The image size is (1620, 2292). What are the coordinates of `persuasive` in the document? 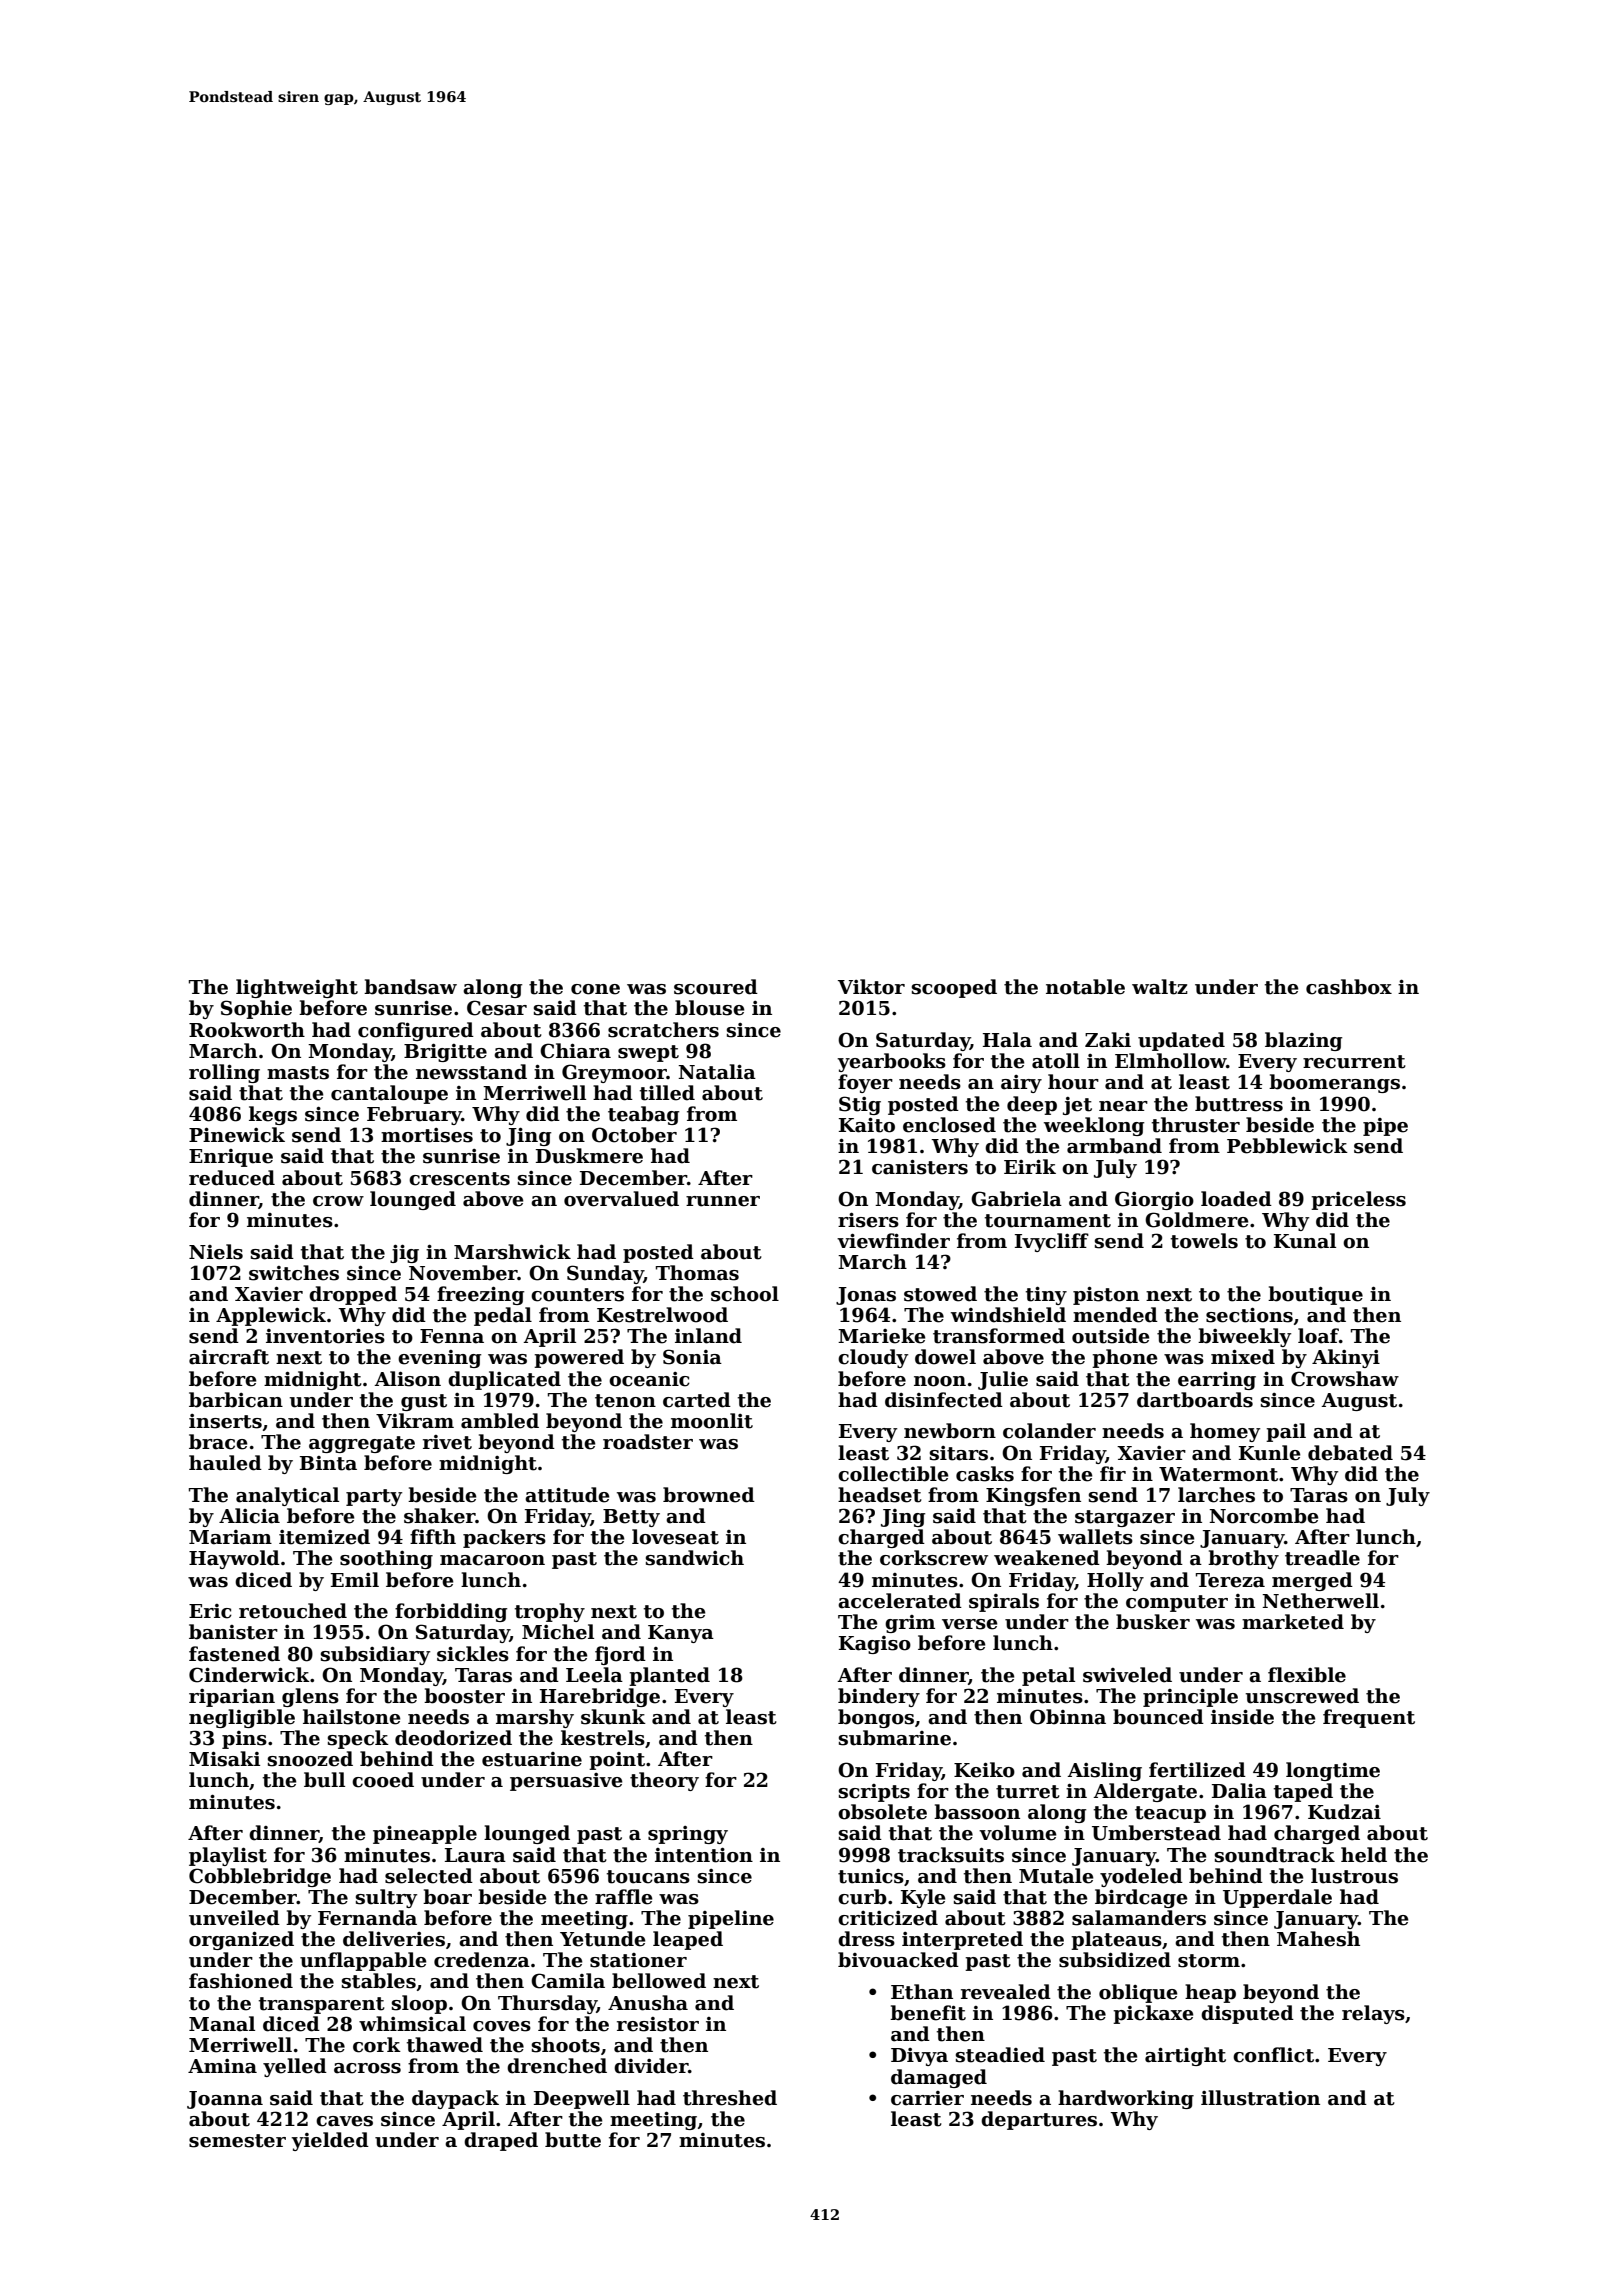 It's located at (566, 1782).
